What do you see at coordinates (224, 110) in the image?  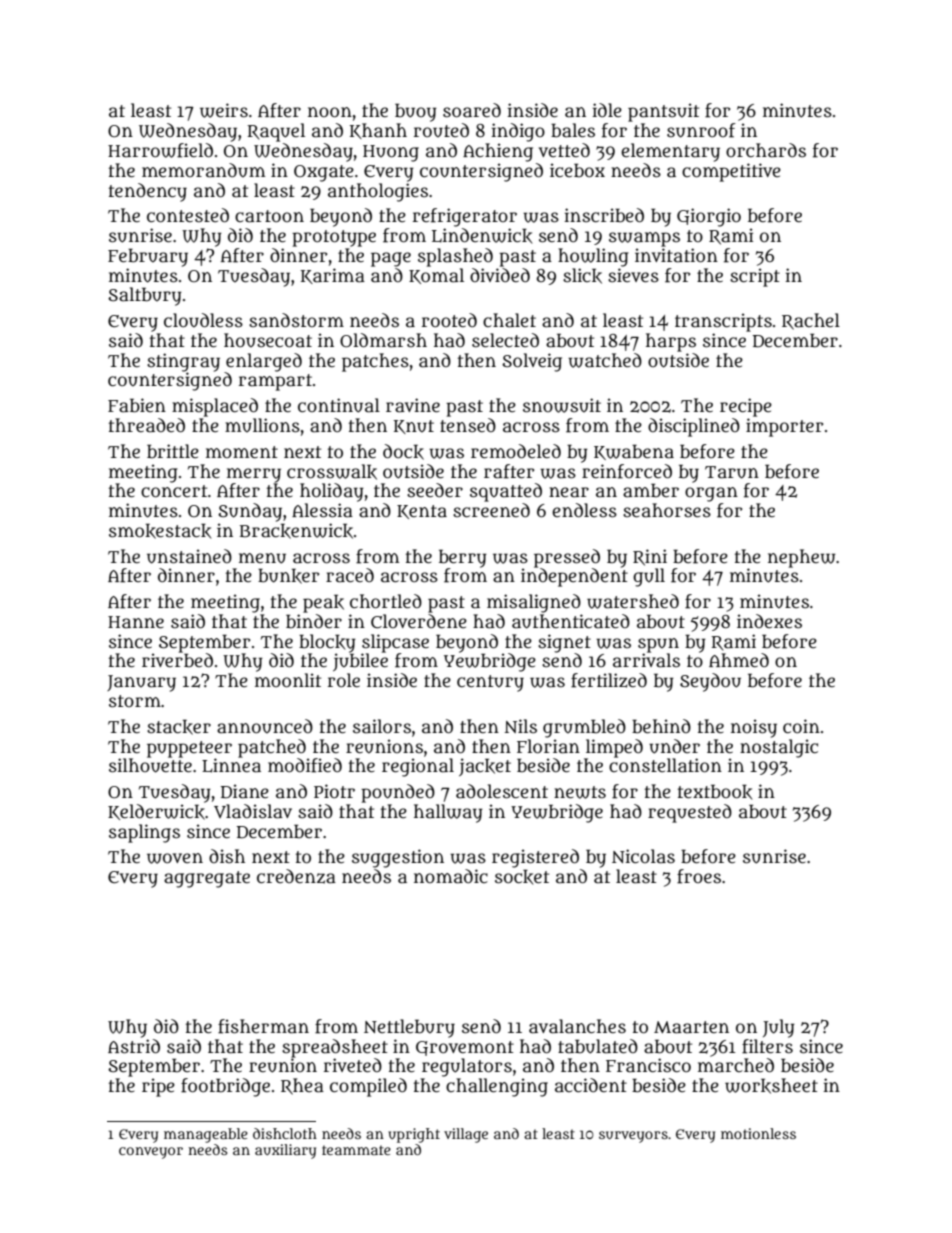 I see `weirs` at bounding box center [224, 110].
